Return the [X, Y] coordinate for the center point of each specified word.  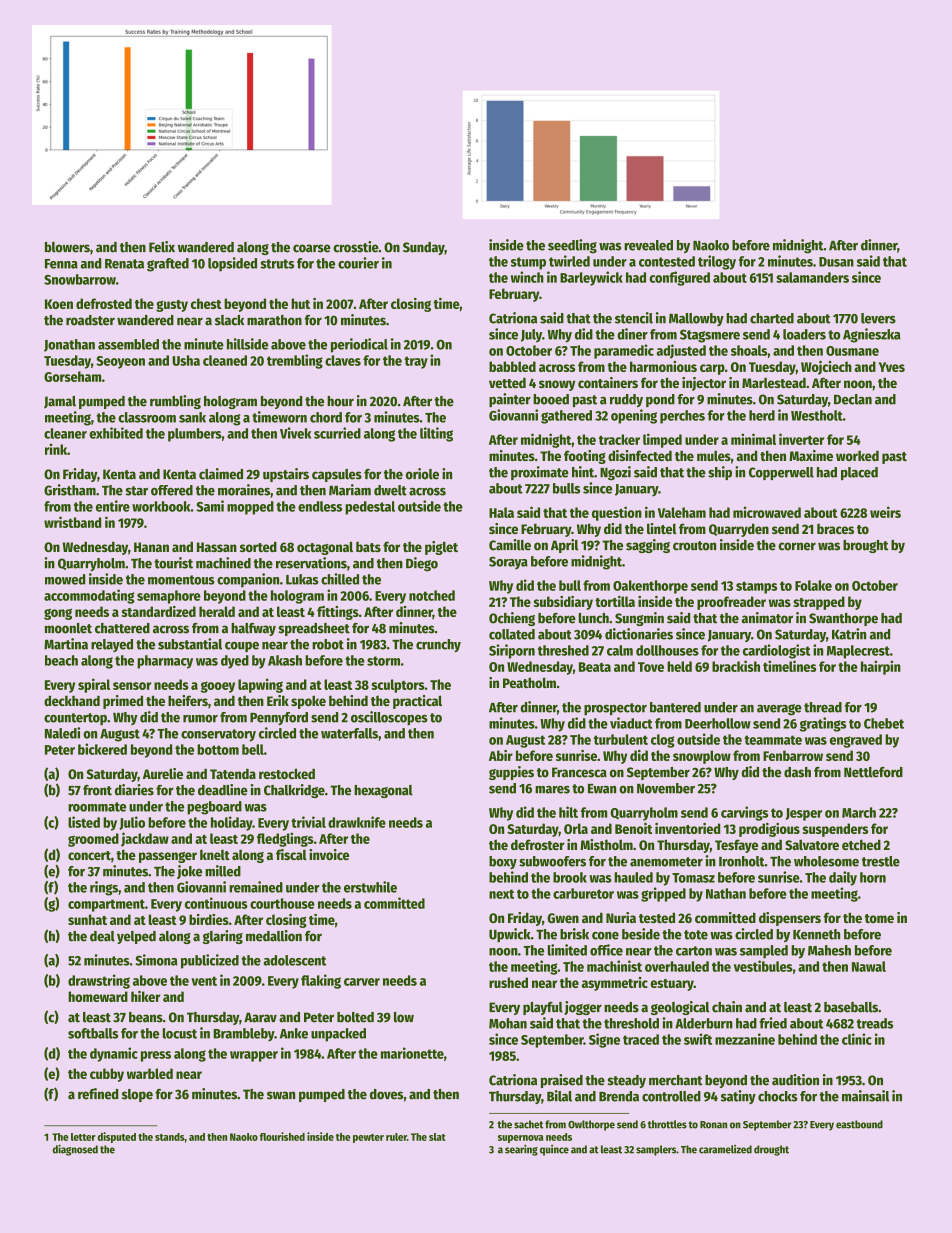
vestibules [763, 966]
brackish [736, 666]
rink [56, 449]
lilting [436, 434]
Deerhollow [718, 723]
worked [857, 455]
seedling [572, 246]
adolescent [294, 960]
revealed [648, 245]
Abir [501, 755]
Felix [162, 247]
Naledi [62, 733]
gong [58, 614]
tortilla [615, 601]
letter [83, 1137]
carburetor [583, 893]
